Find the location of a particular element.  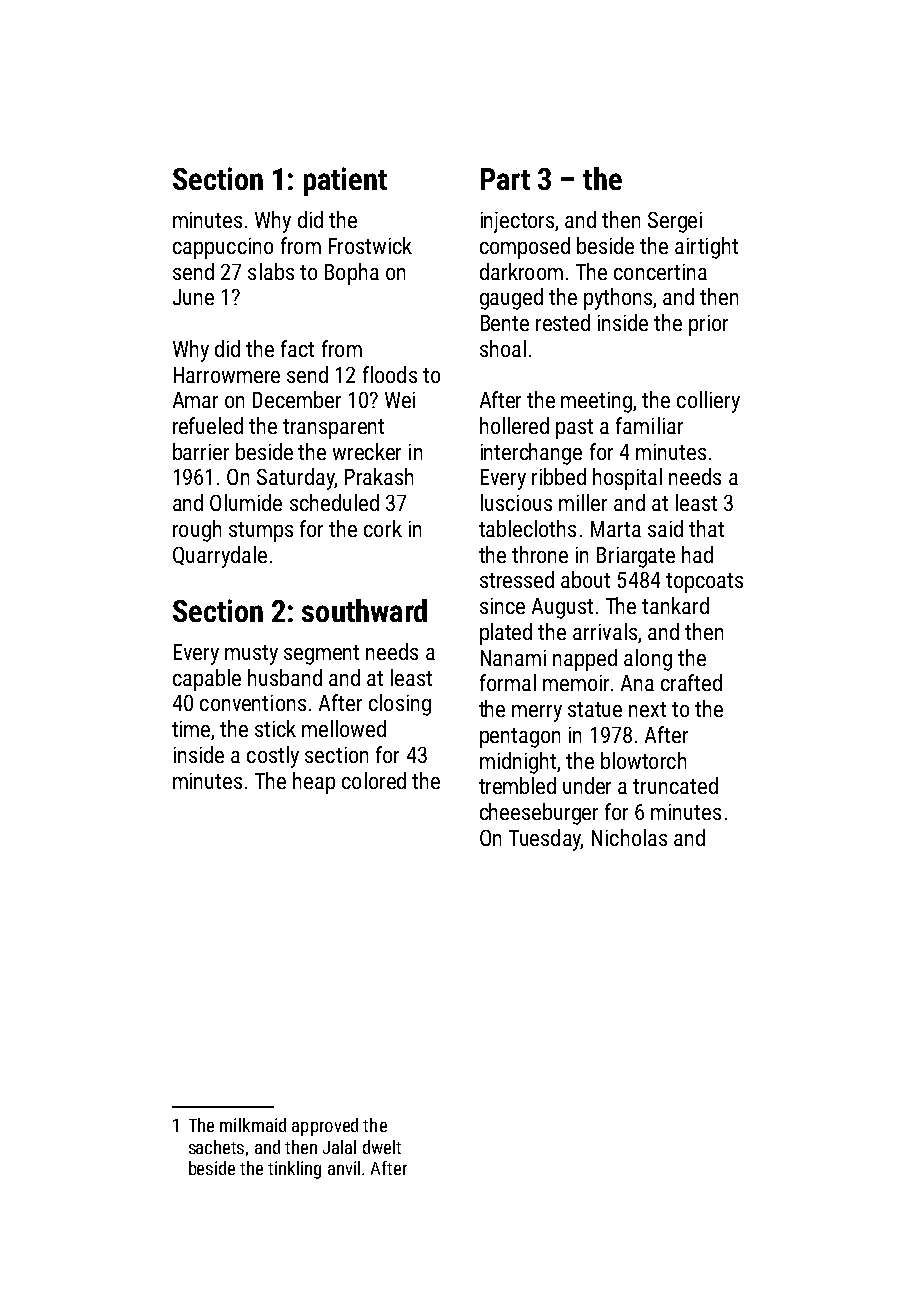

colored is located at coordinates (374, 780).
